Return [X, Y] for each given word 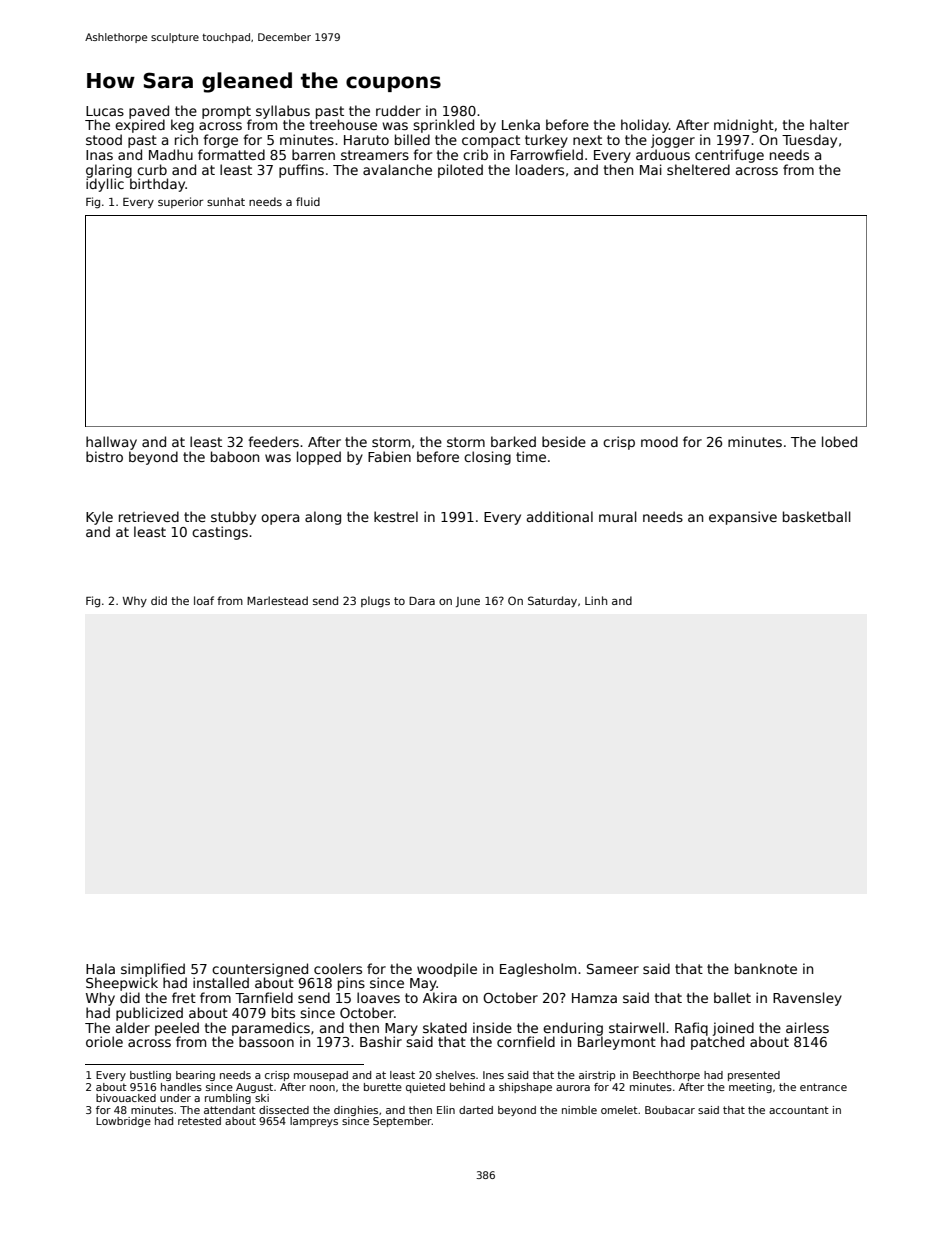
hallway [111, 443]
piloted [460, 171]
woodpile [447, 970]
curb [152, 169]
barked [513, 441]
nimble [579, 1110]
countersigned [260, 970]
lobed [839, 441]
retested [199, 1121]
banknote [766, 968]
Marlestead [277, 600]
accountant [799, 1110]
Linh [596, 600]
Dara [422, 601]
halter [829, 124]
